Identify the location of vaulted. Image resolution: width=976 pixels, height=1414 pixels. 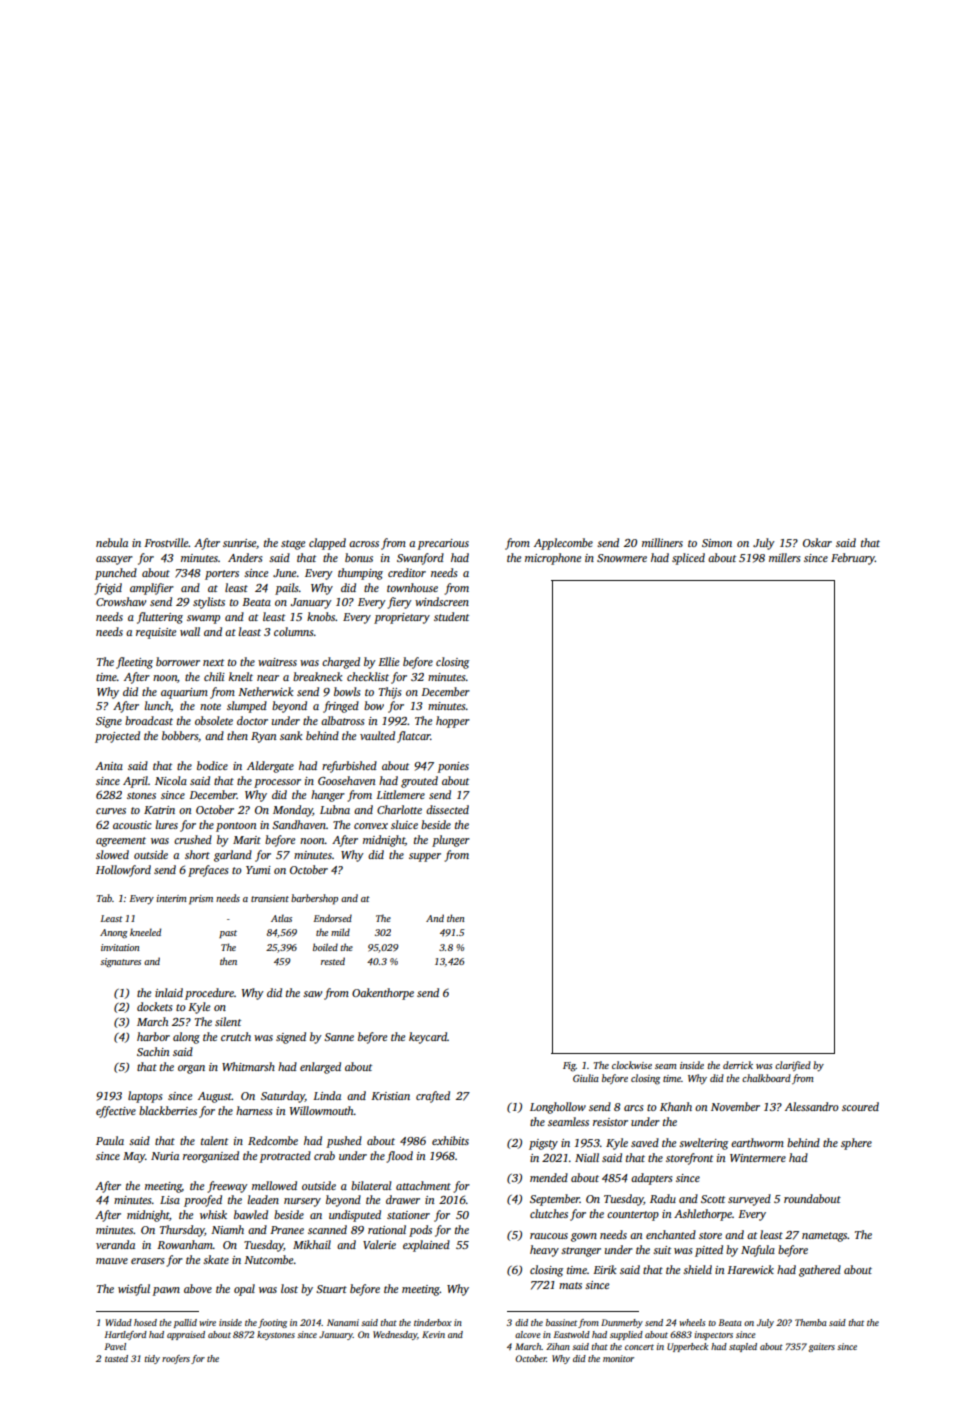
(377, 735).
